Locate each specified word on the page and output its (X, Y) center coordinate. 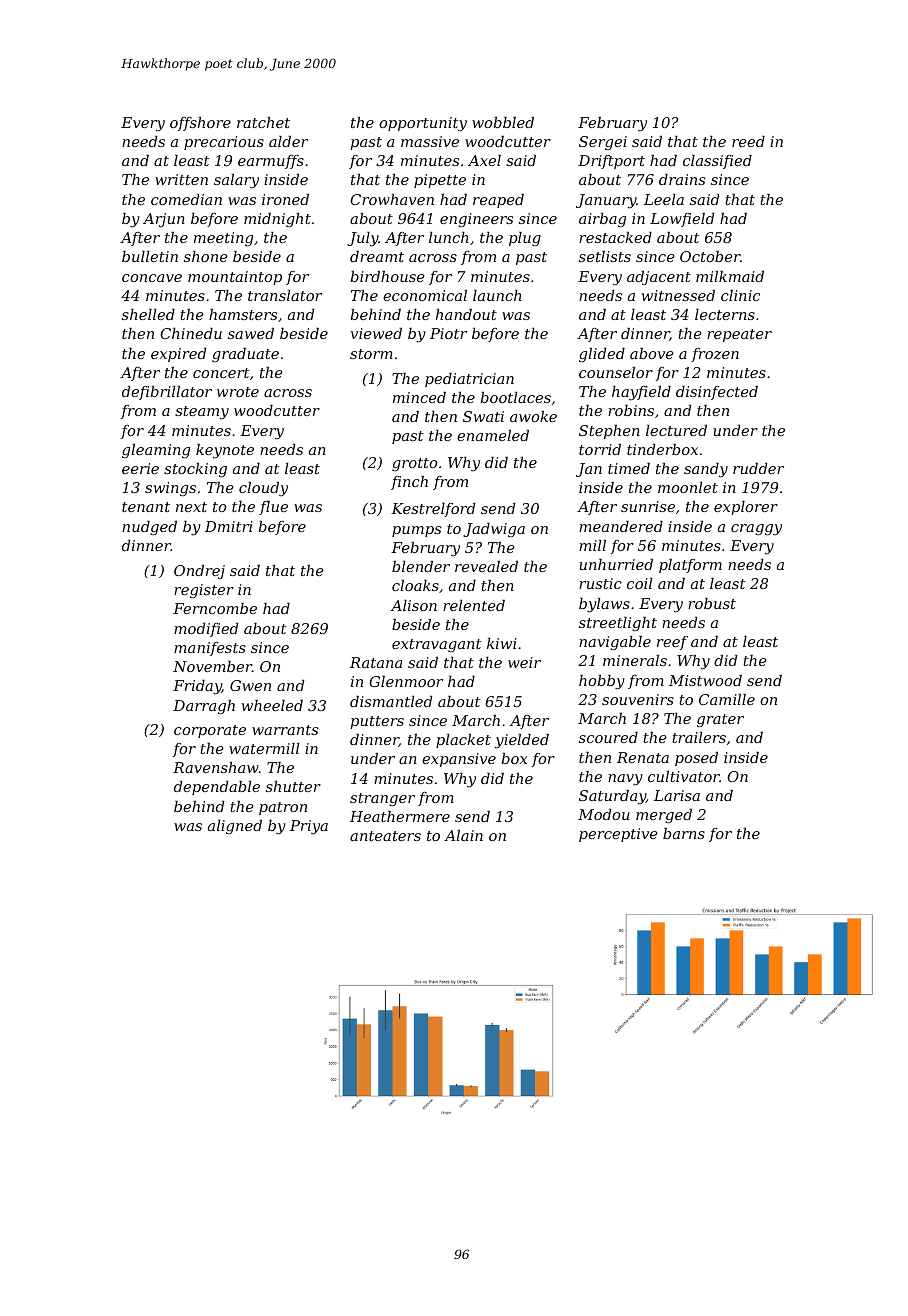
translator (285, 295)
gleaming (156, 451)
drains (682, 179)
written (181, 179)
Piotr (448, 333)
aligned (235, 827)
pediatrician (469, 380)
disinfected (717, 393)
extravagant (437, 645)
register (204, 591)
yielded (522, 741)
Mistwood (705, 680)
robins (631, 410)
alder (288, 141)
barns (684, 833)
